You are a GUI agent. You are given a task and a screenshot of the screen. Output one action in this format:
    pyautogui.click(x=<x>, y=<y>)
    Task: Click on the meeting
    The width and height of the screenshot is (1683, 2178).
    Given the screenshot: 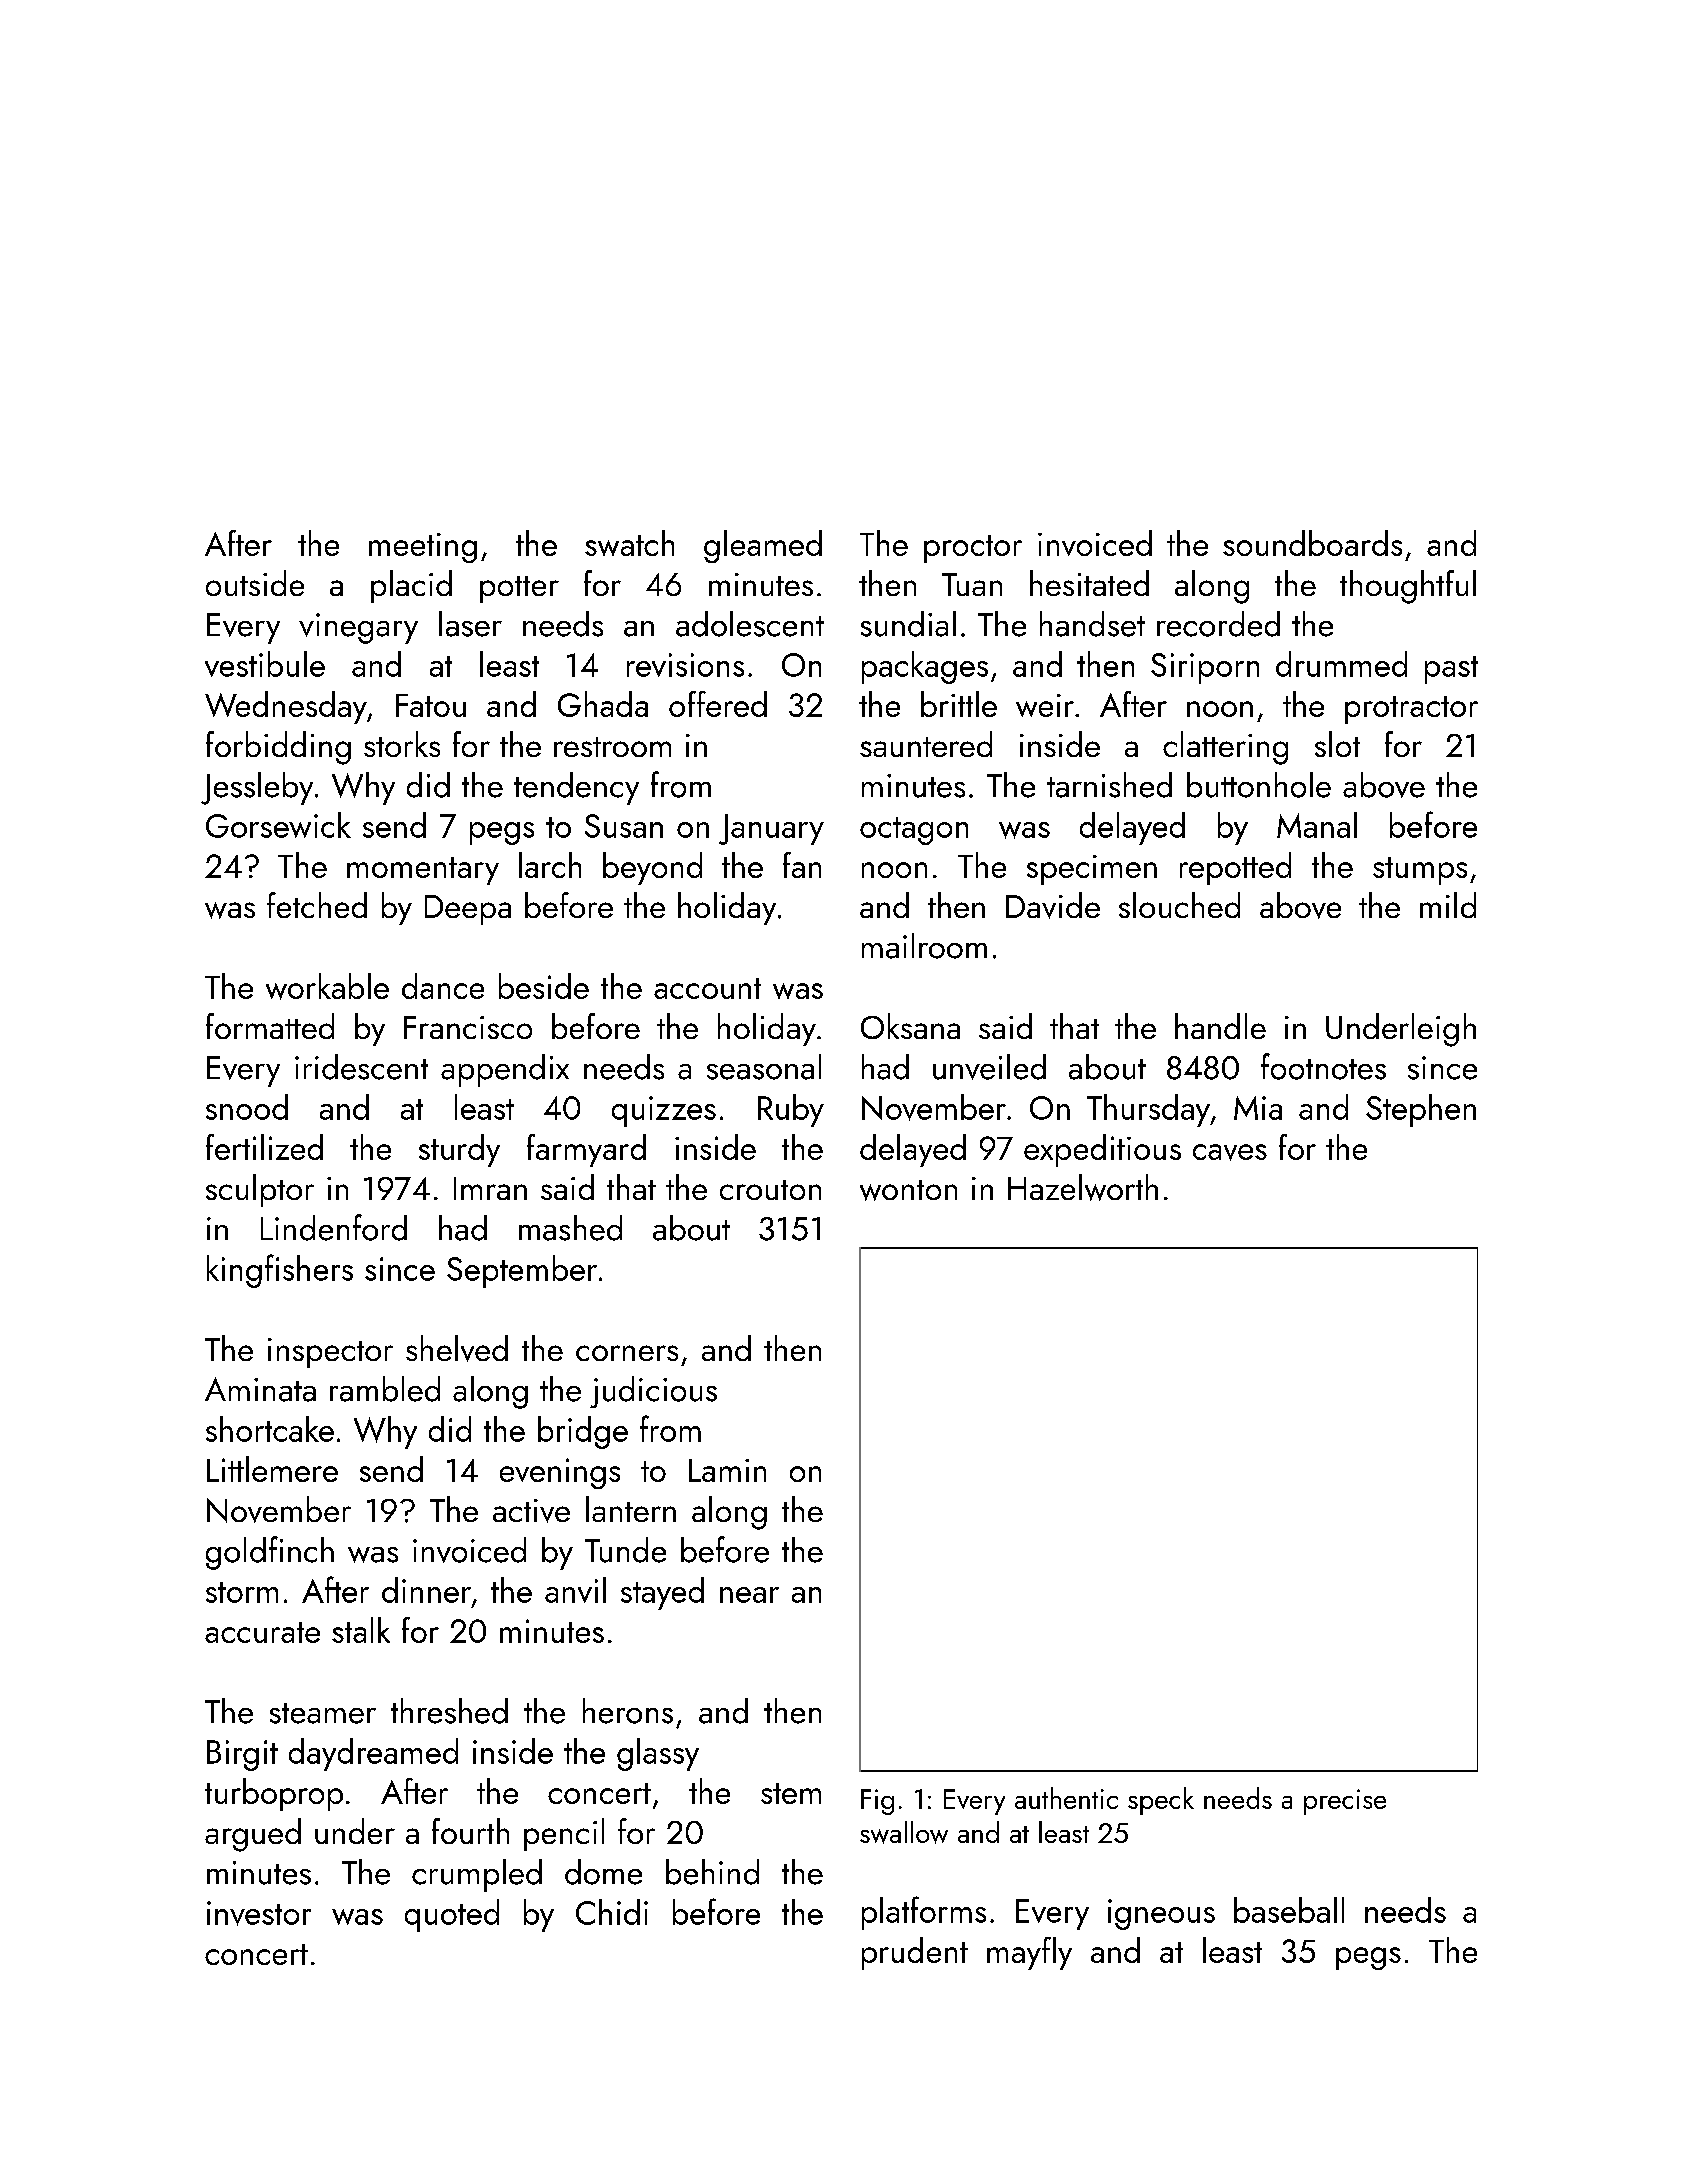 What is the action you would take?
    pyautogui.click(x=423, y=548)
